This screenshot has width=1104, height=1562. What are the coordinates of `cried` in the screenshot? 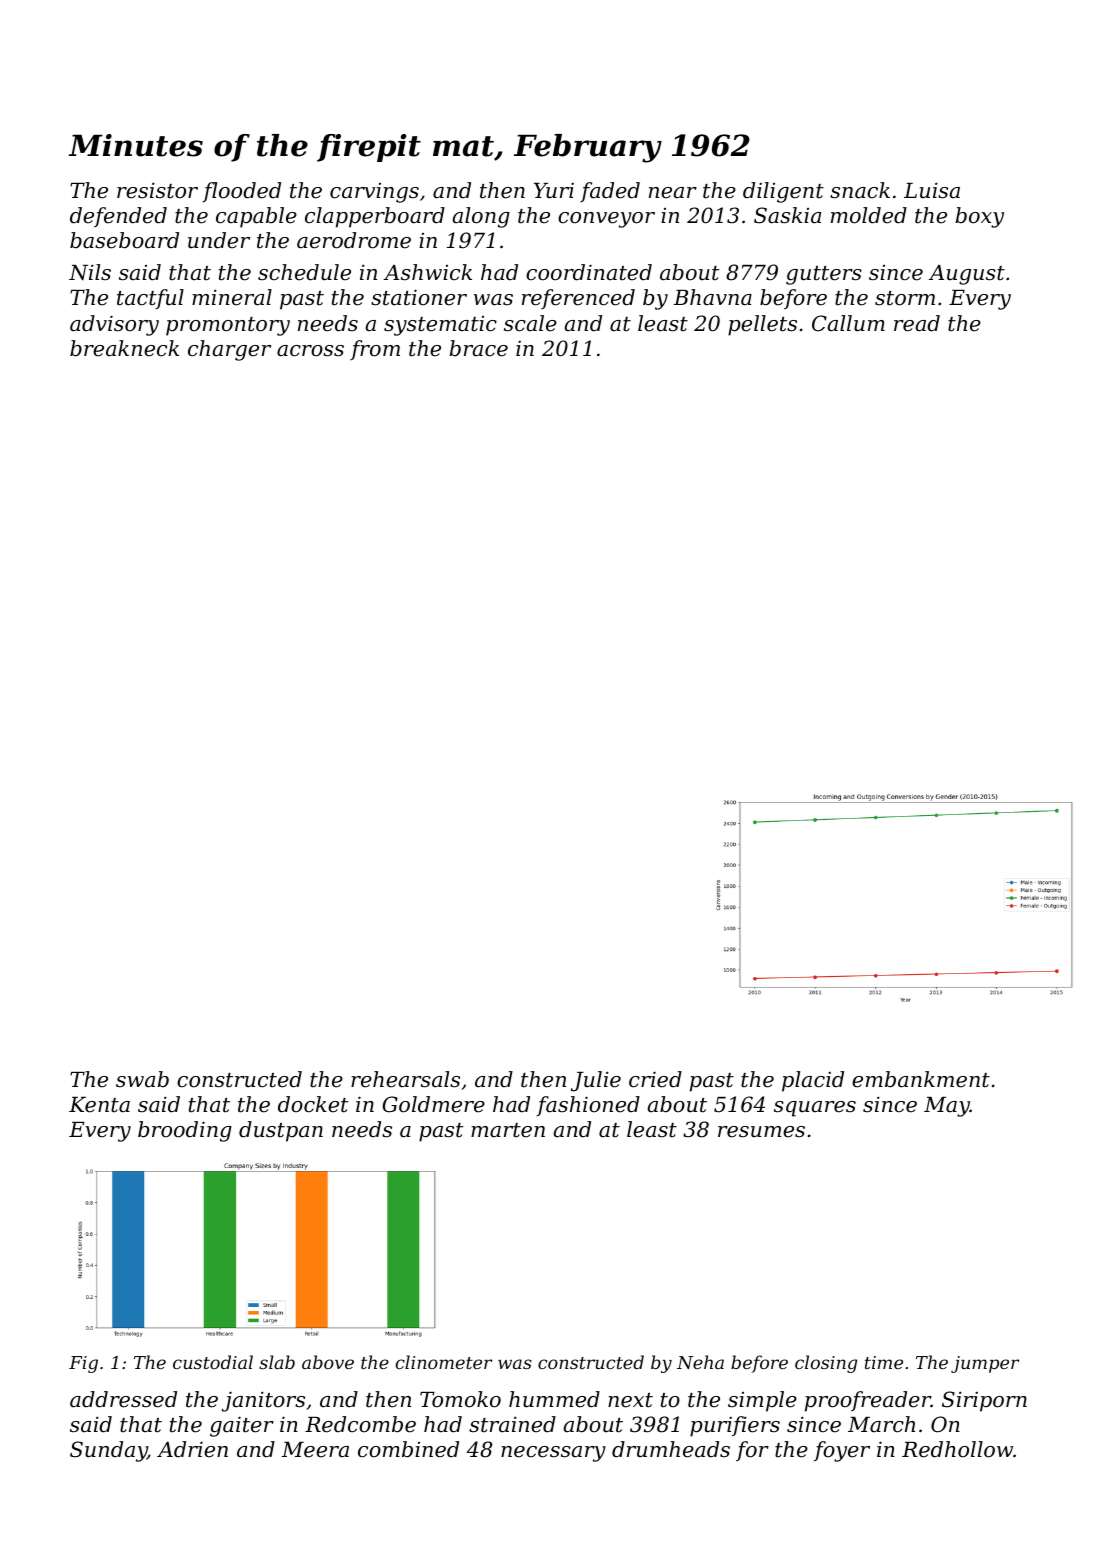 It's located at (655, 1079).
